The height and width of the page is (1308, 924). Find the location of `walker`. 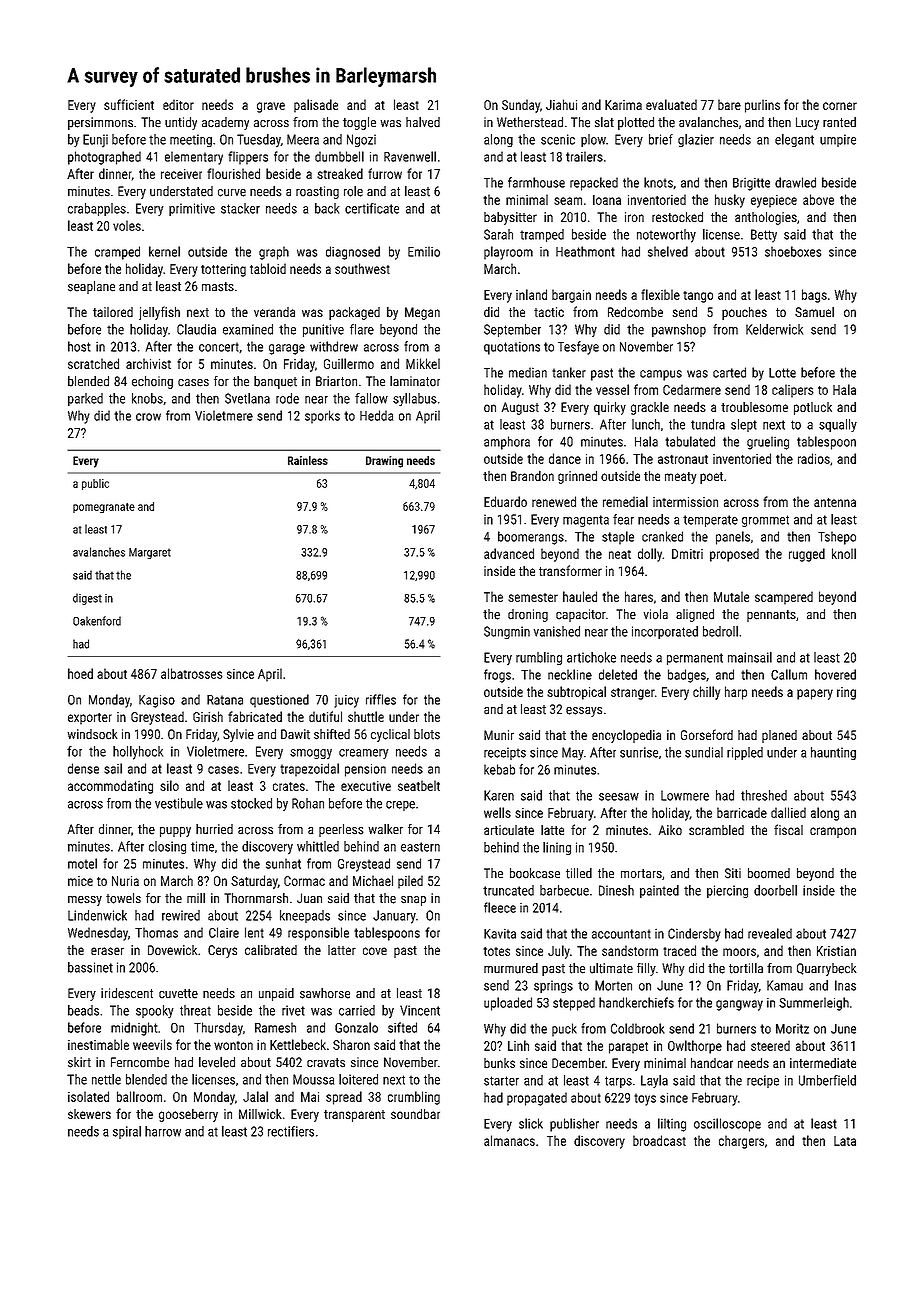

walker is located at coordinates (385, 829).
